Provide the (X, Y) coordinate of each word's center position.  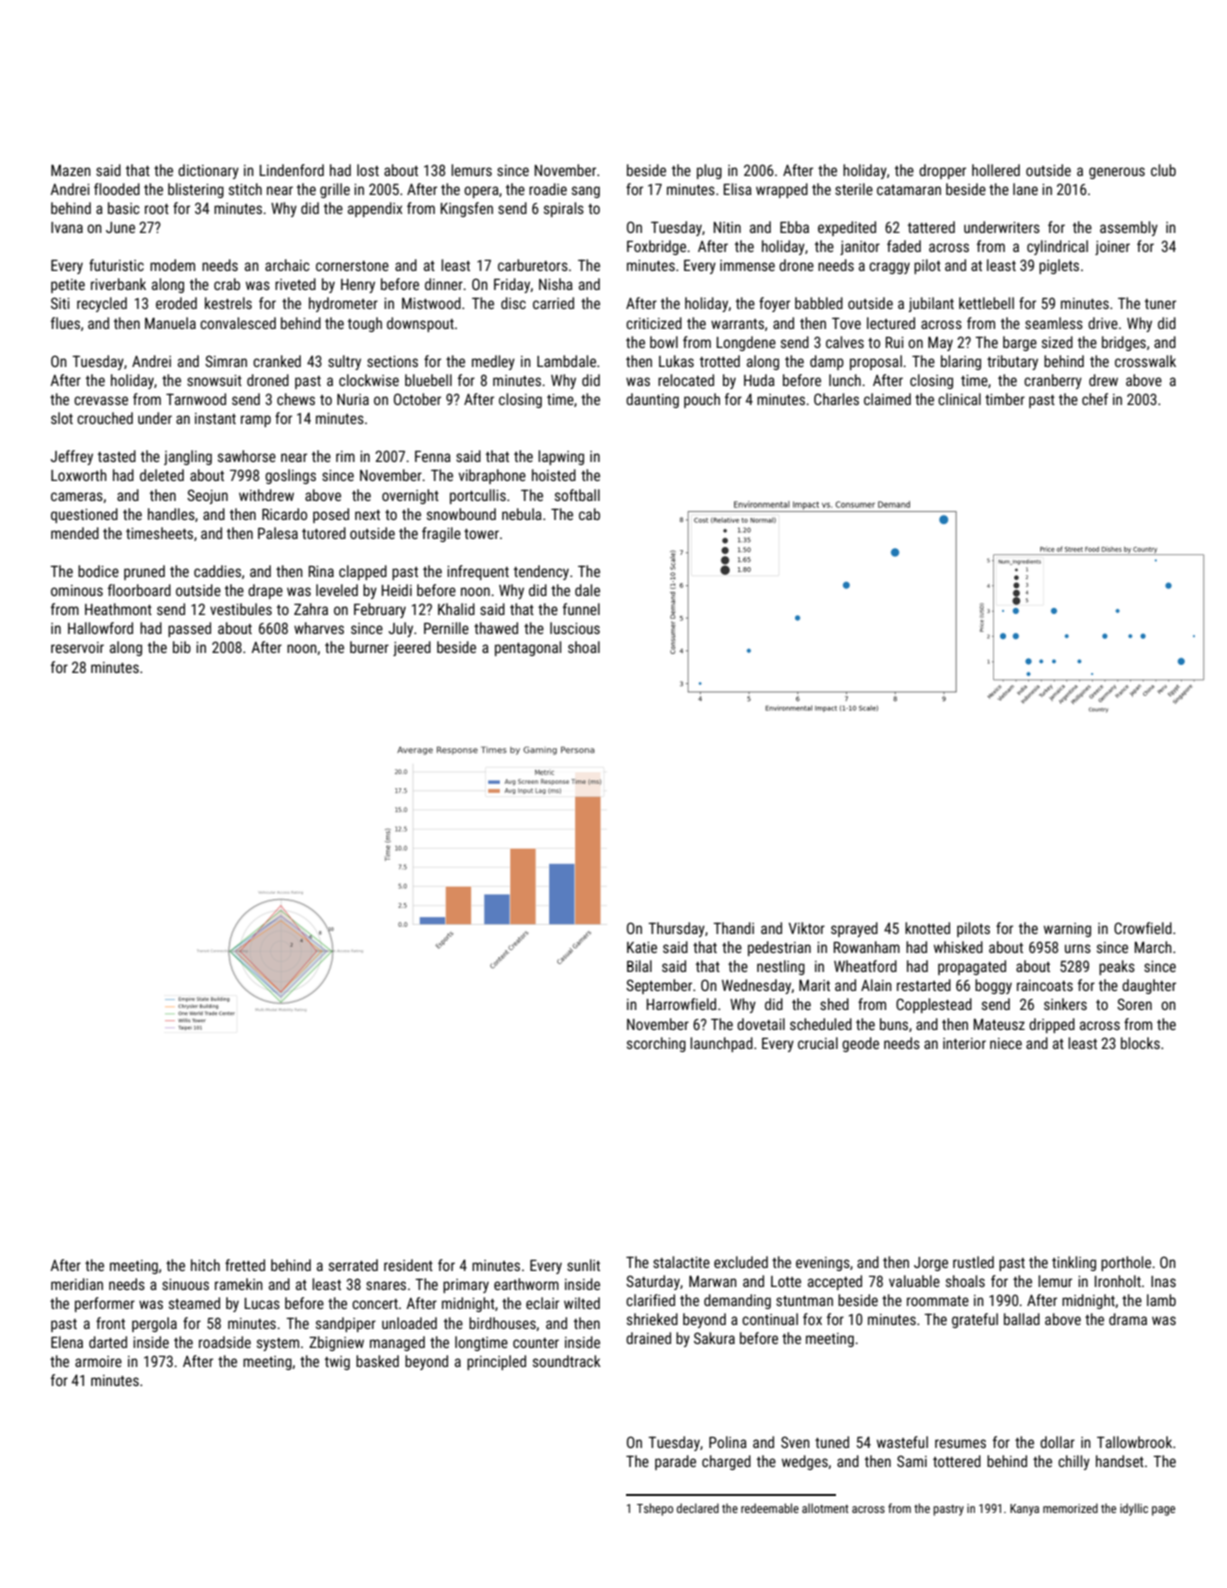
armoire (98, 1361)
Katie (642, 947)
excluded (741, 1262)
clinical (959, 399)
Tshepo (655, 1509)
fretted (245, 1265)
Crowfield (1143, 928)
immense (747, 265)
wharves (319, 628)
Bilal (639, 966)
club (1163, 170)
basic (123, 208)
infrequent (478, 572)
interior (964, 1043)
